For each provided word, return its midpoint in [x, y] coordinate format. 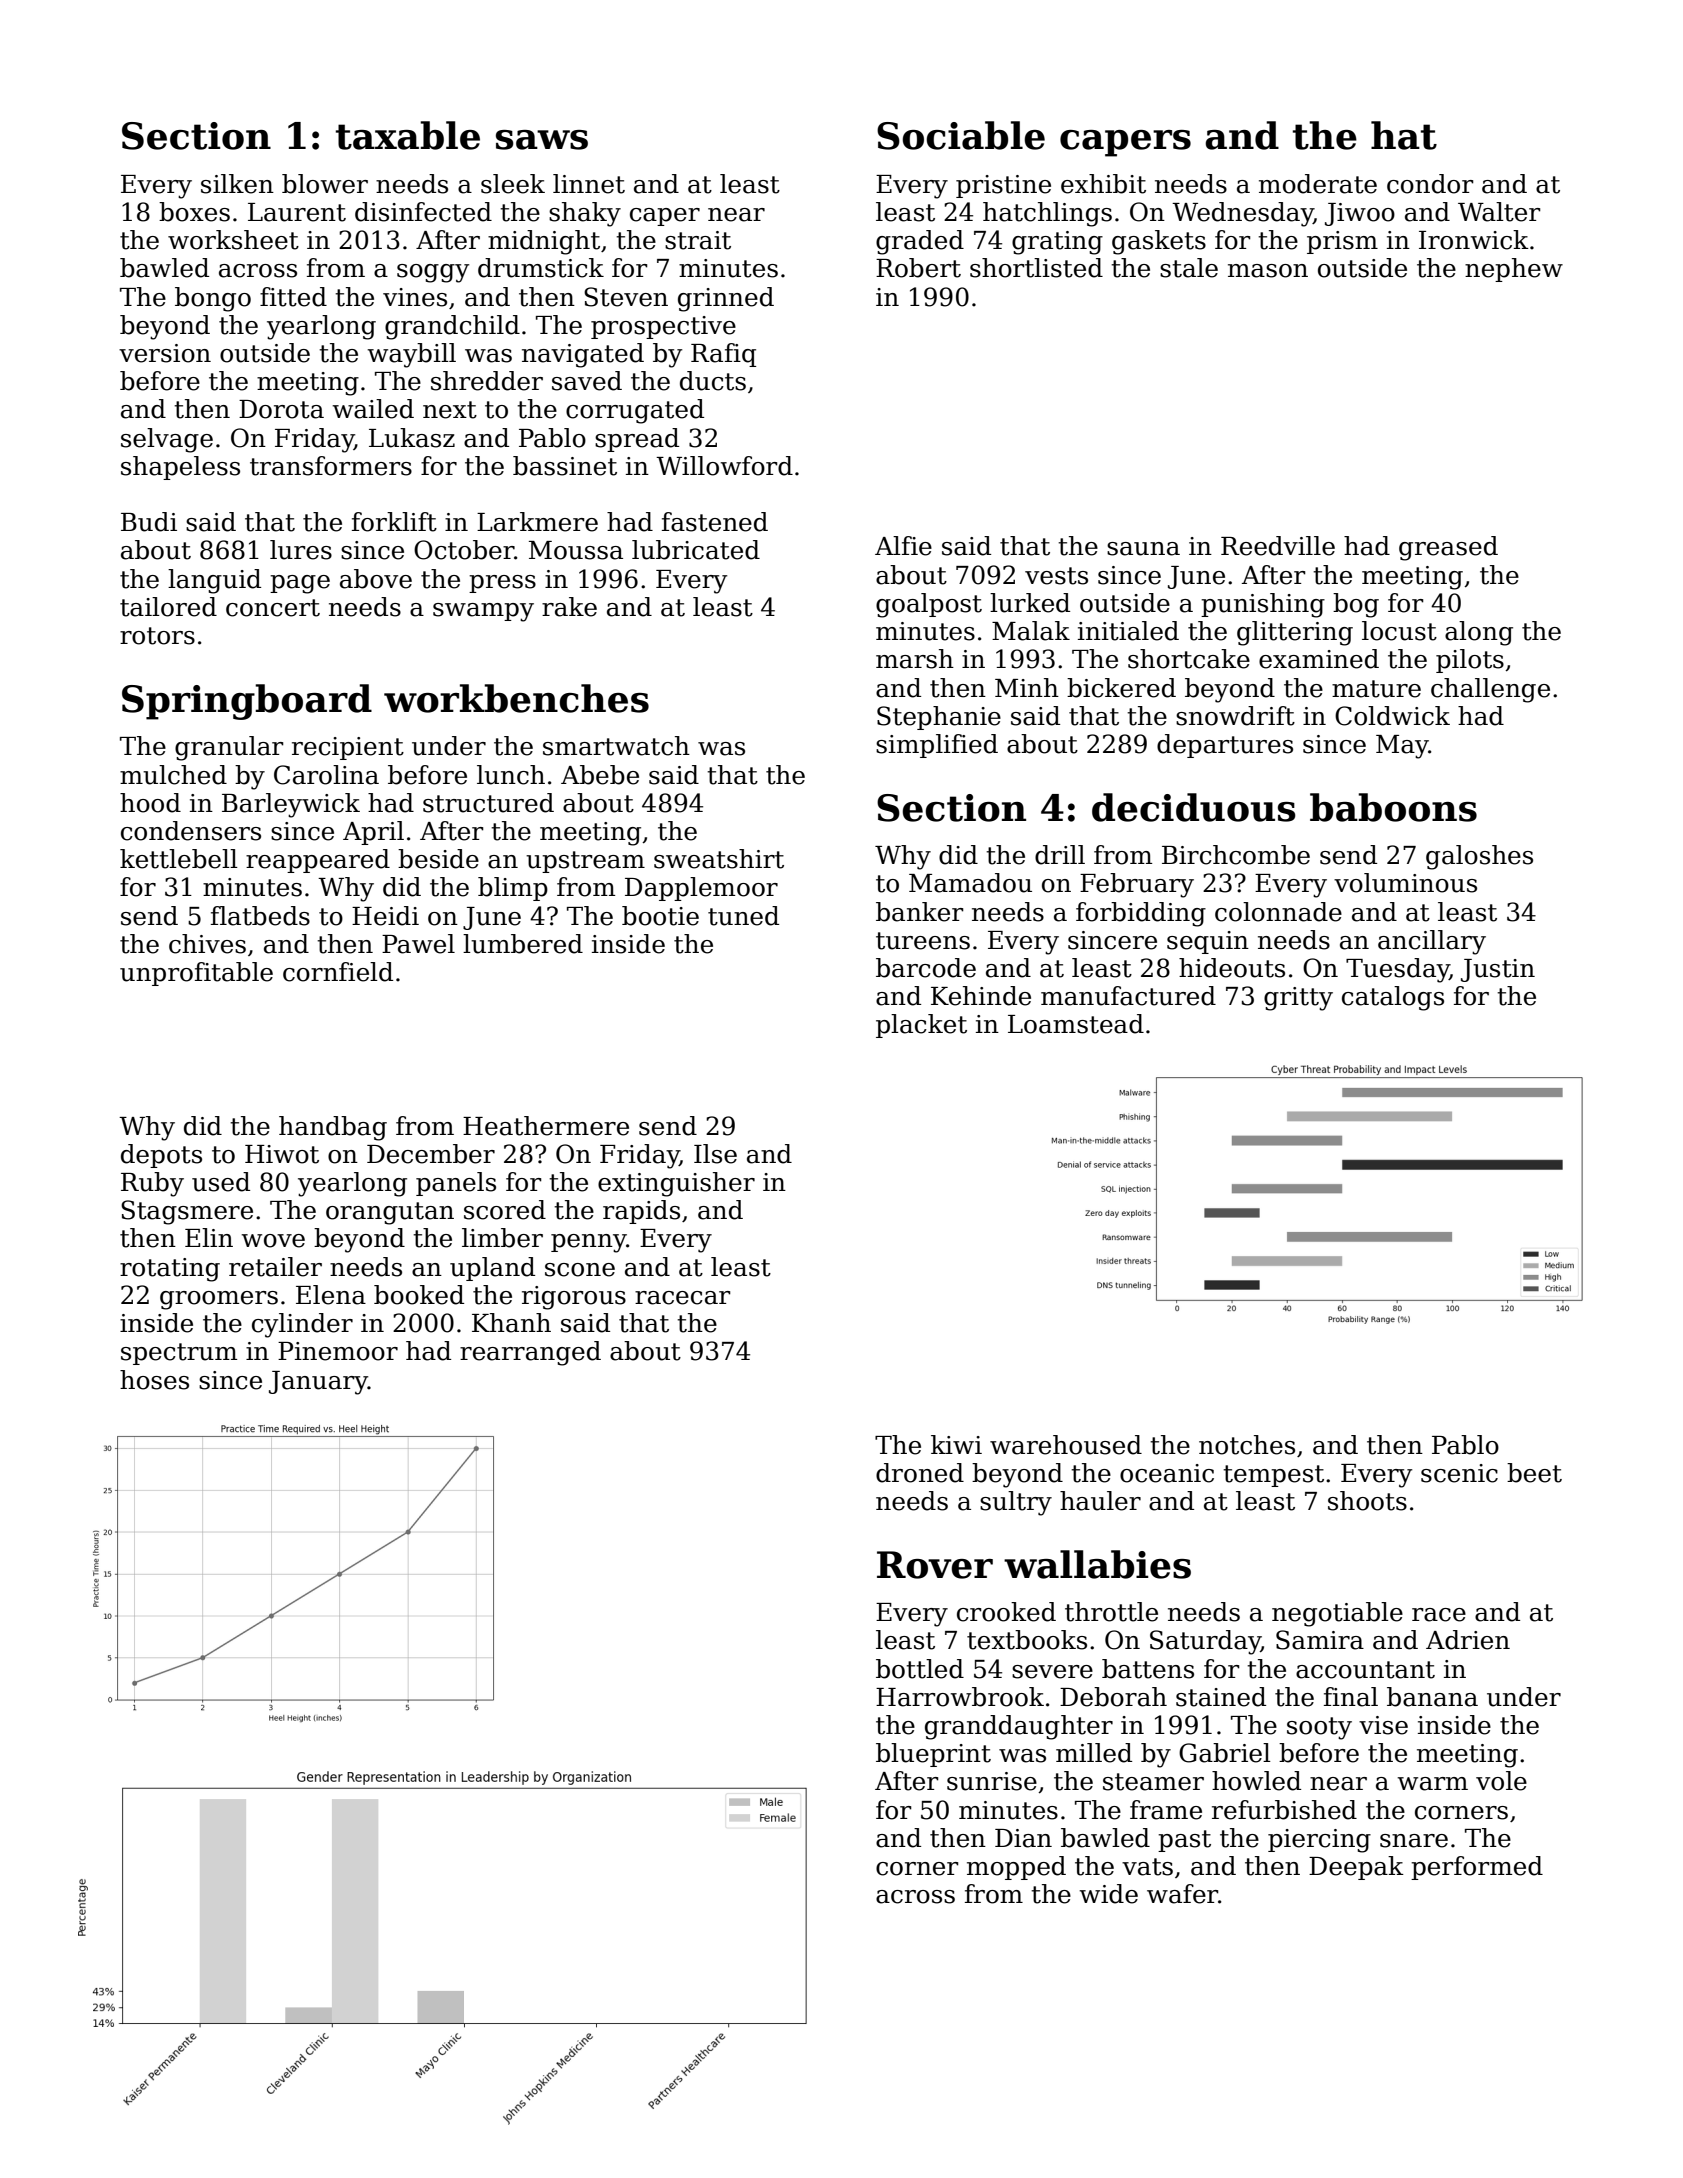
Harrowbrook [960, 1697]
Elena [331, 1295]
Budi [149, 522]
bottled [920, 1669]
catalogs [1393, 998]
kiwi [956, 1444]
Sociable [961, 135]
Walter [1499, 212]
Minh [1027, 687]
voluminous [1405, 883]
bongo [213, 299]
